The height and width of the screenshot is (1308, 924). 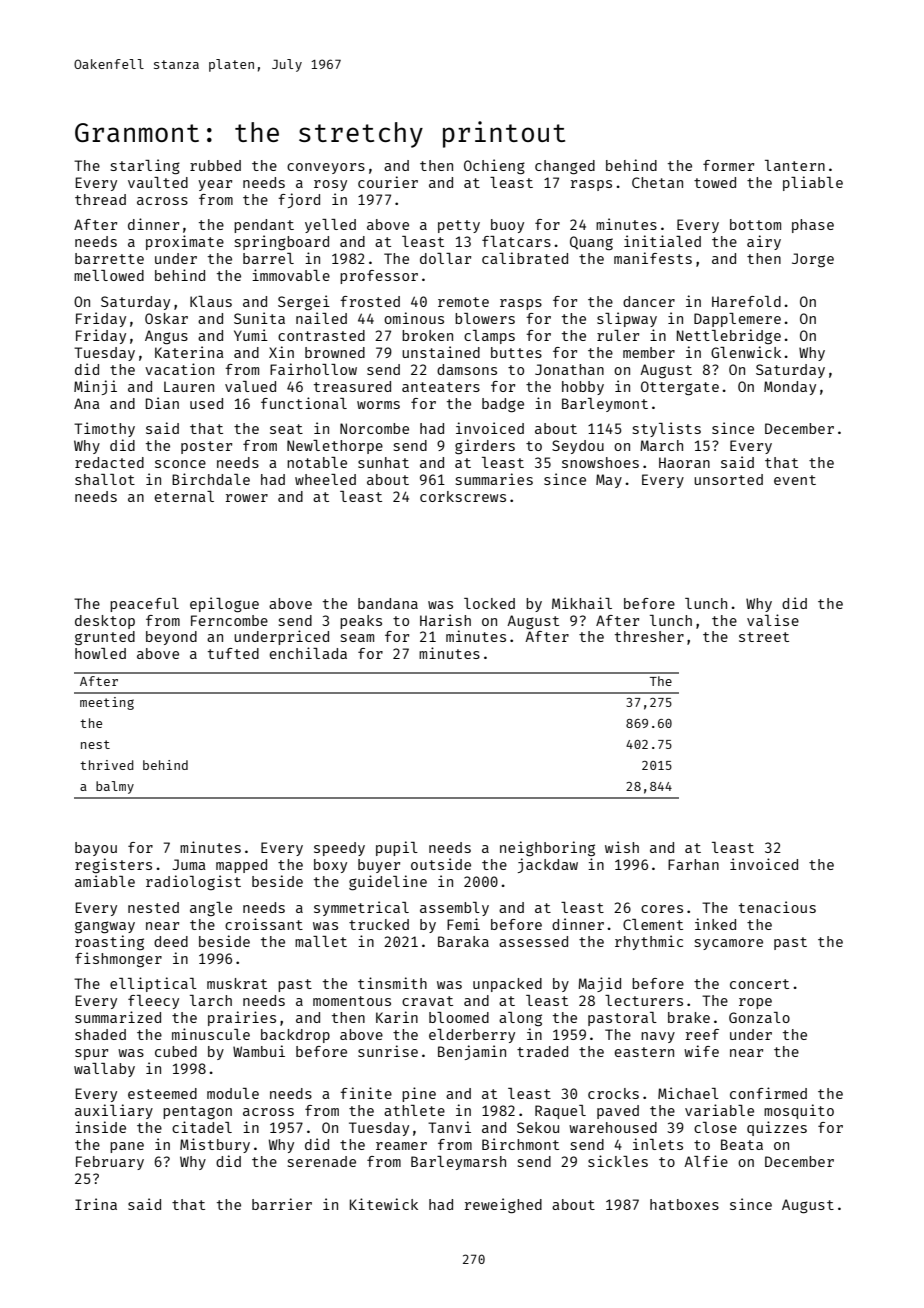 What do you see at coordinates (414, 1110) in the screenshot?
I see `athlete` at bounding box center [414, 1110].
